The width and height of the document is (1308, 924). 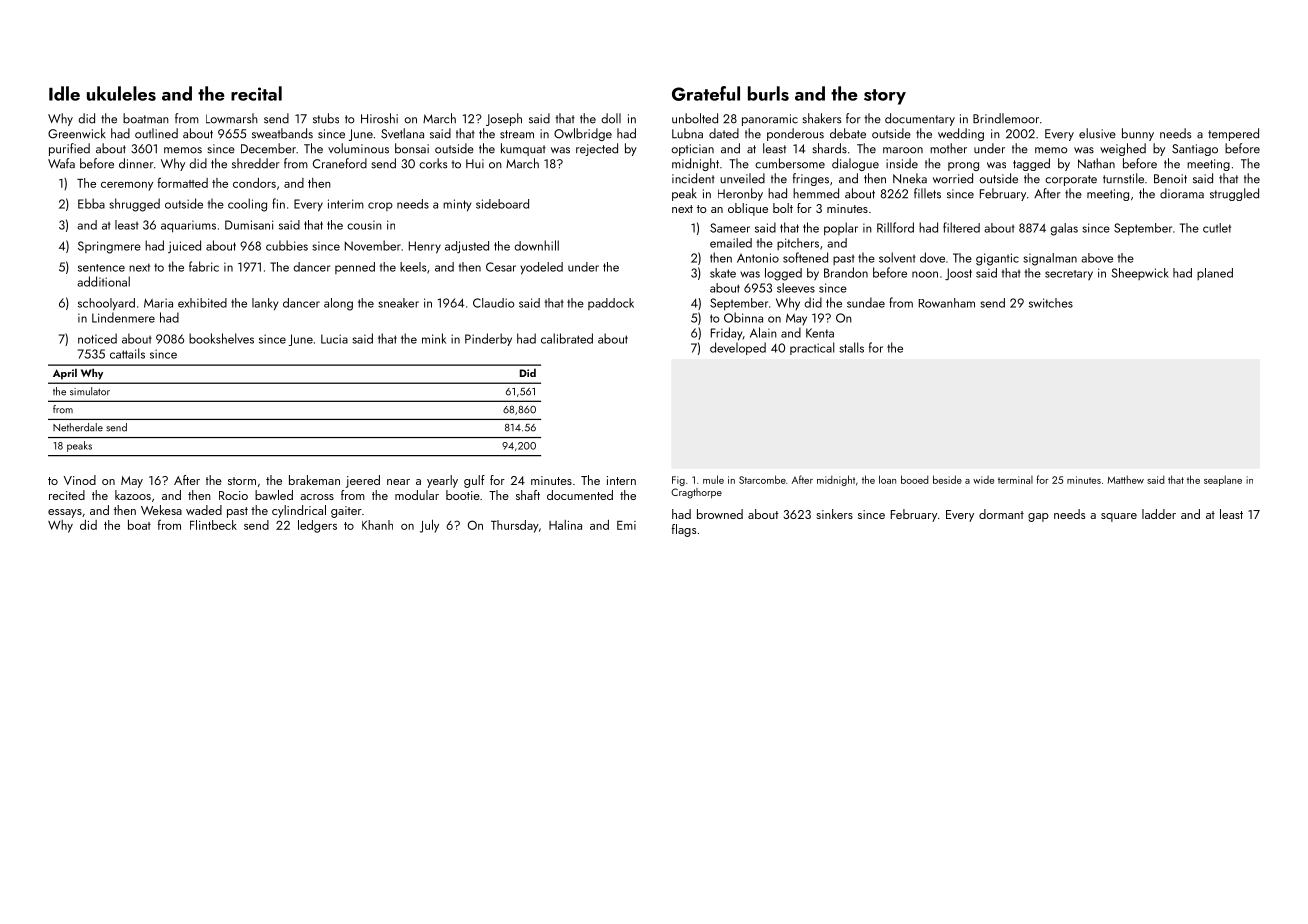 I want to click on Starcombe, so click(x=762, y=479).
